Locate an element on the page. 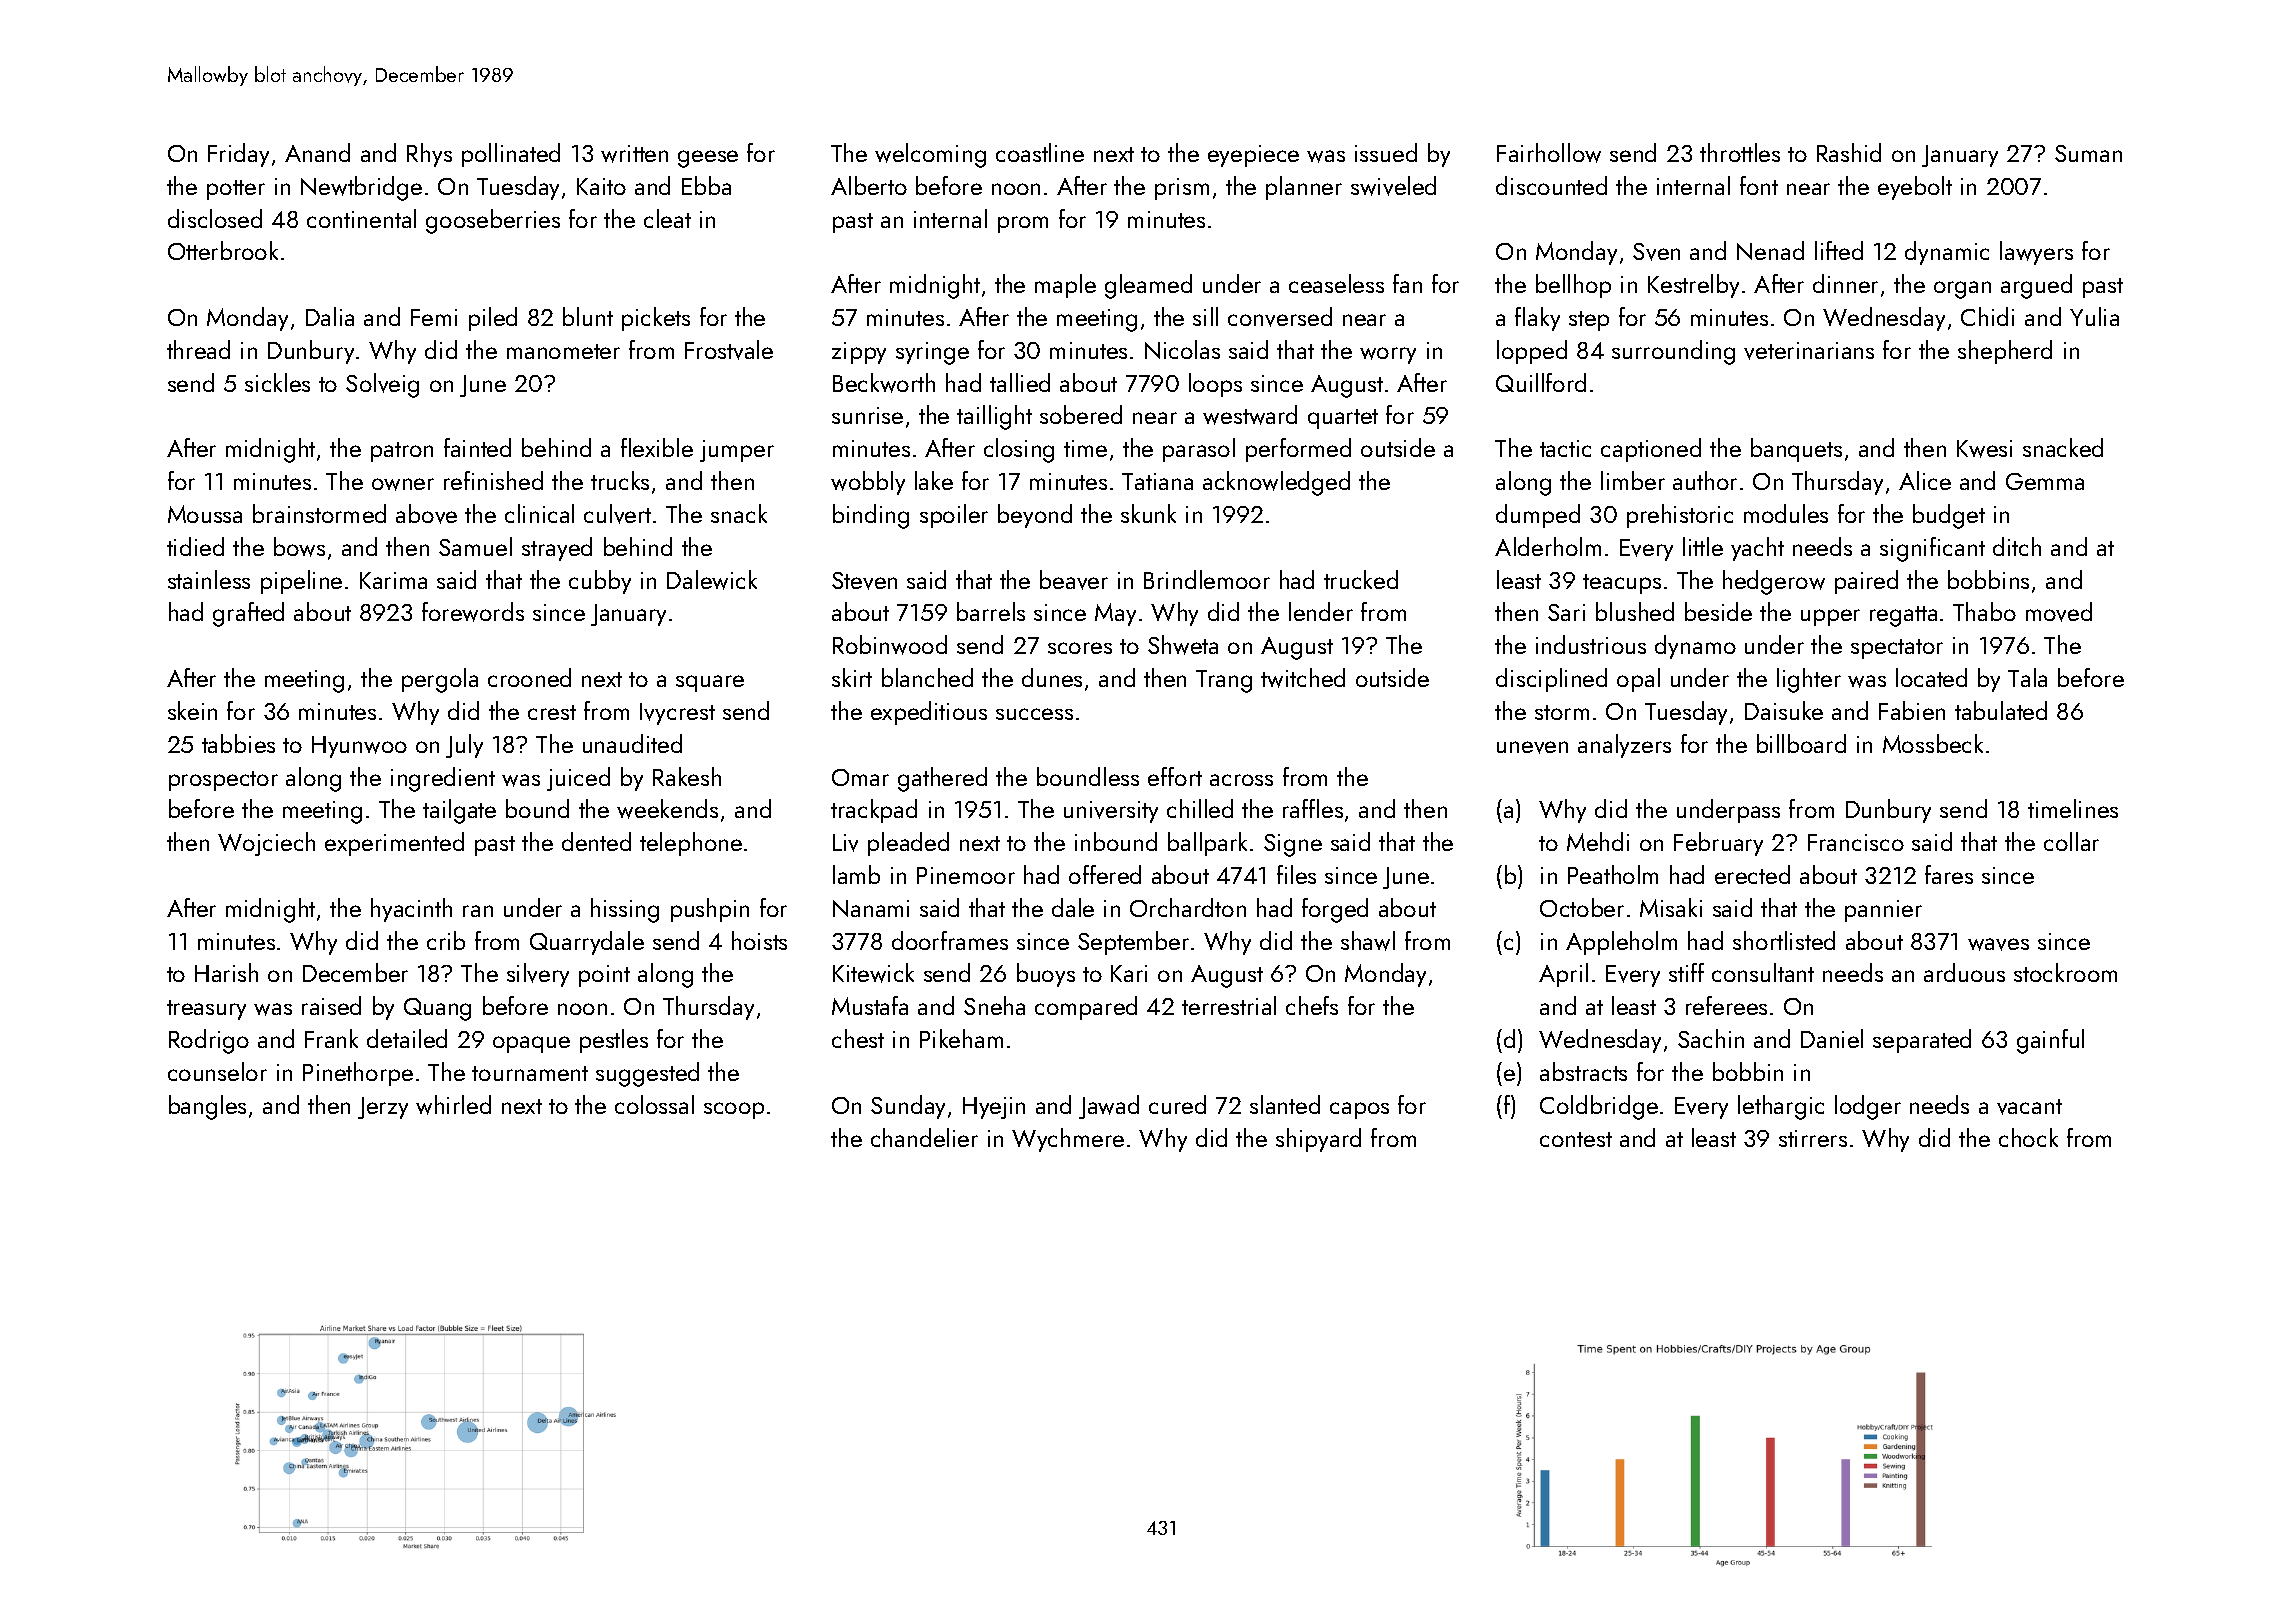  success is located at coordinates (1034, 714).
